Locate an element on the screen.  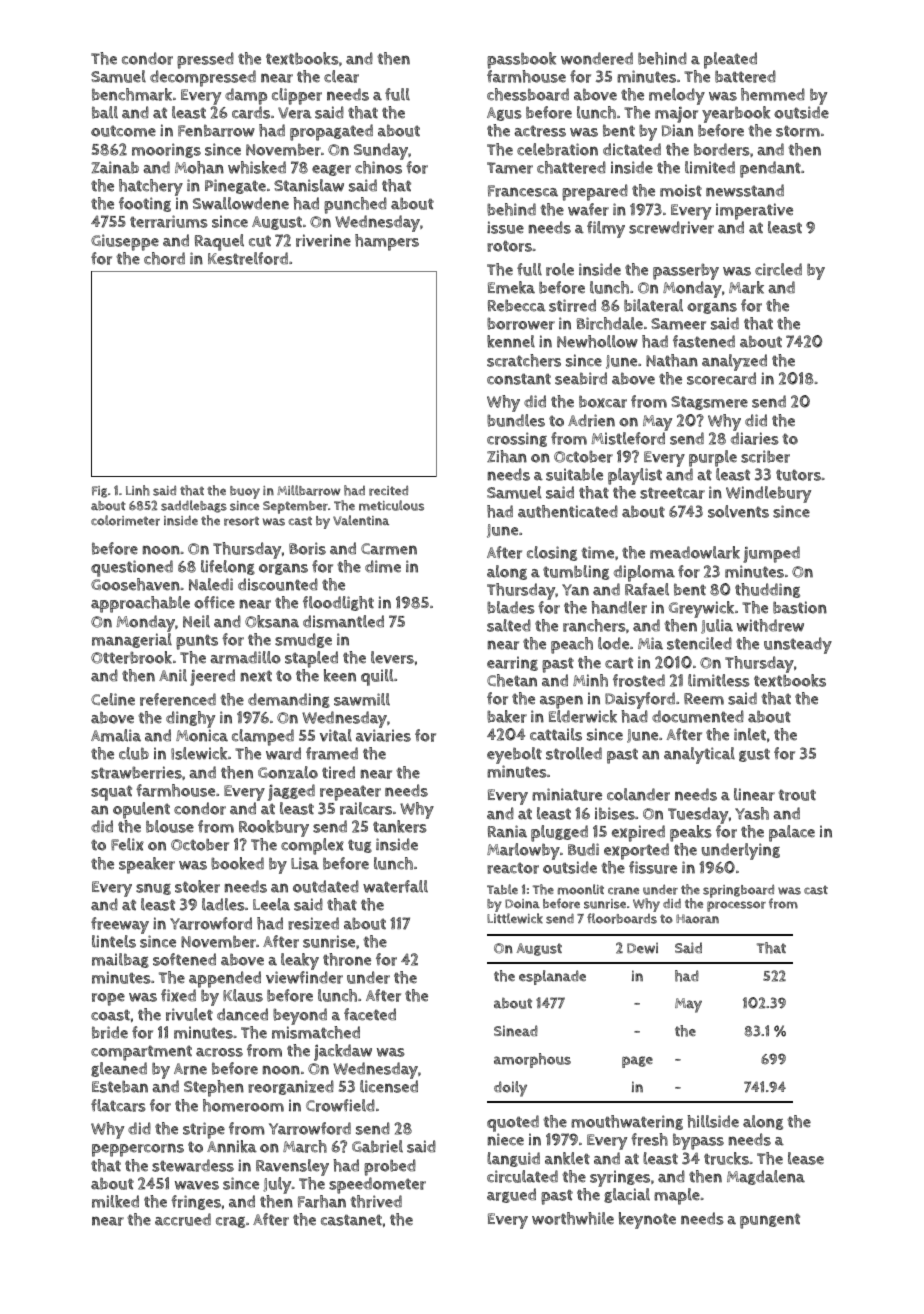
ball is located at coordinates (105, 112).
